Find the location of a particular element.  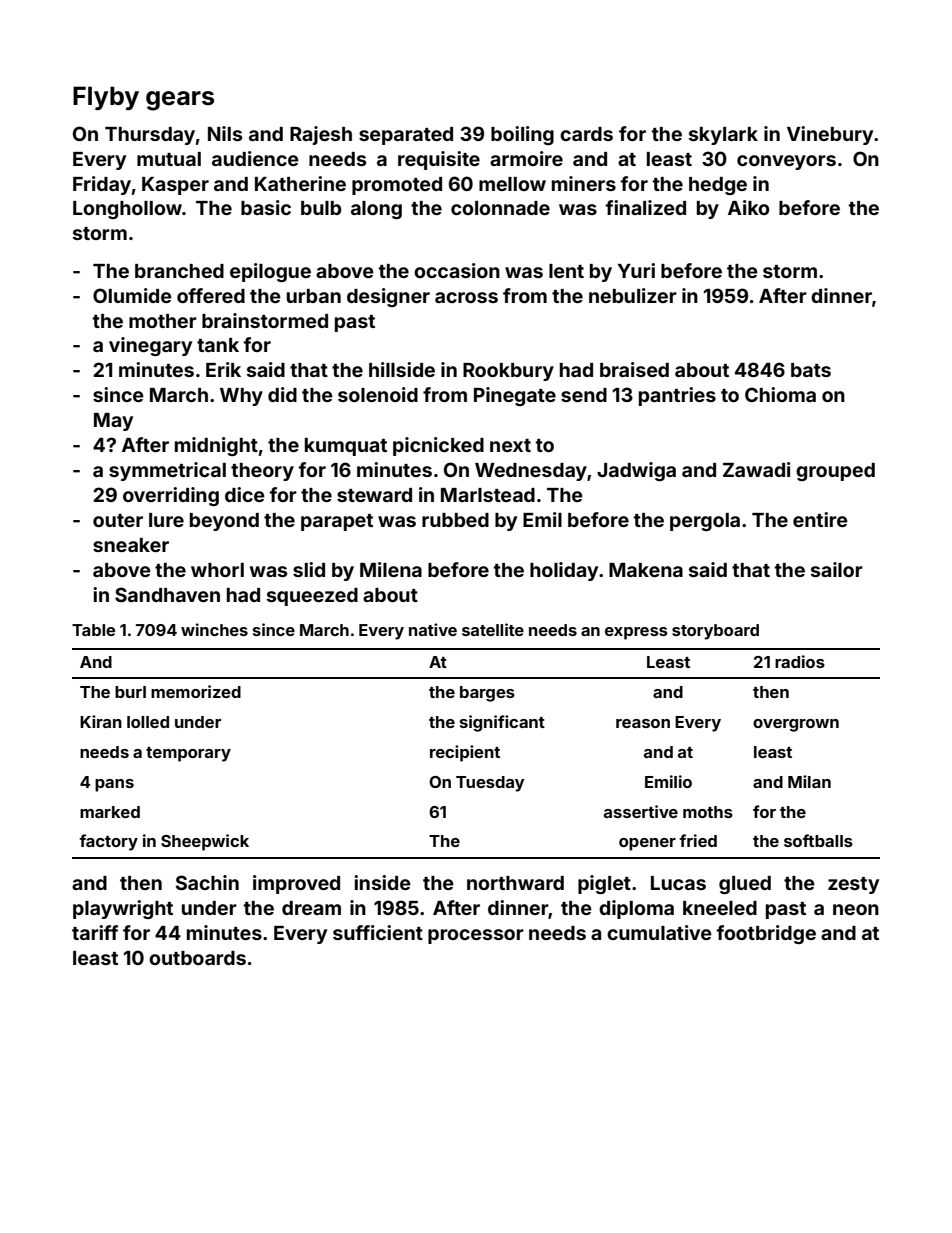

memorized is located at coordinates (196, 691).
